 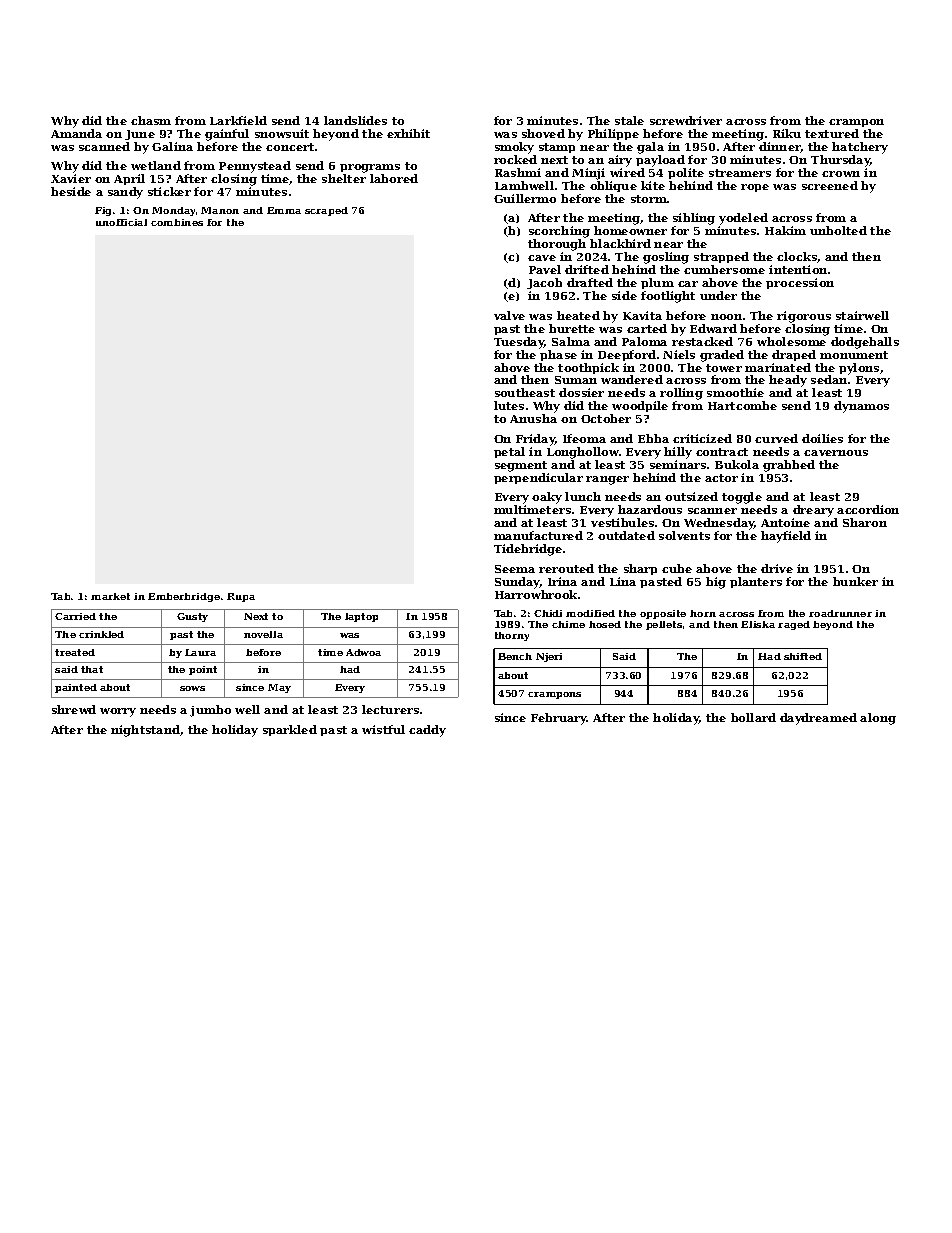 I want to click on vestibules, so click(x=622, y=522).
